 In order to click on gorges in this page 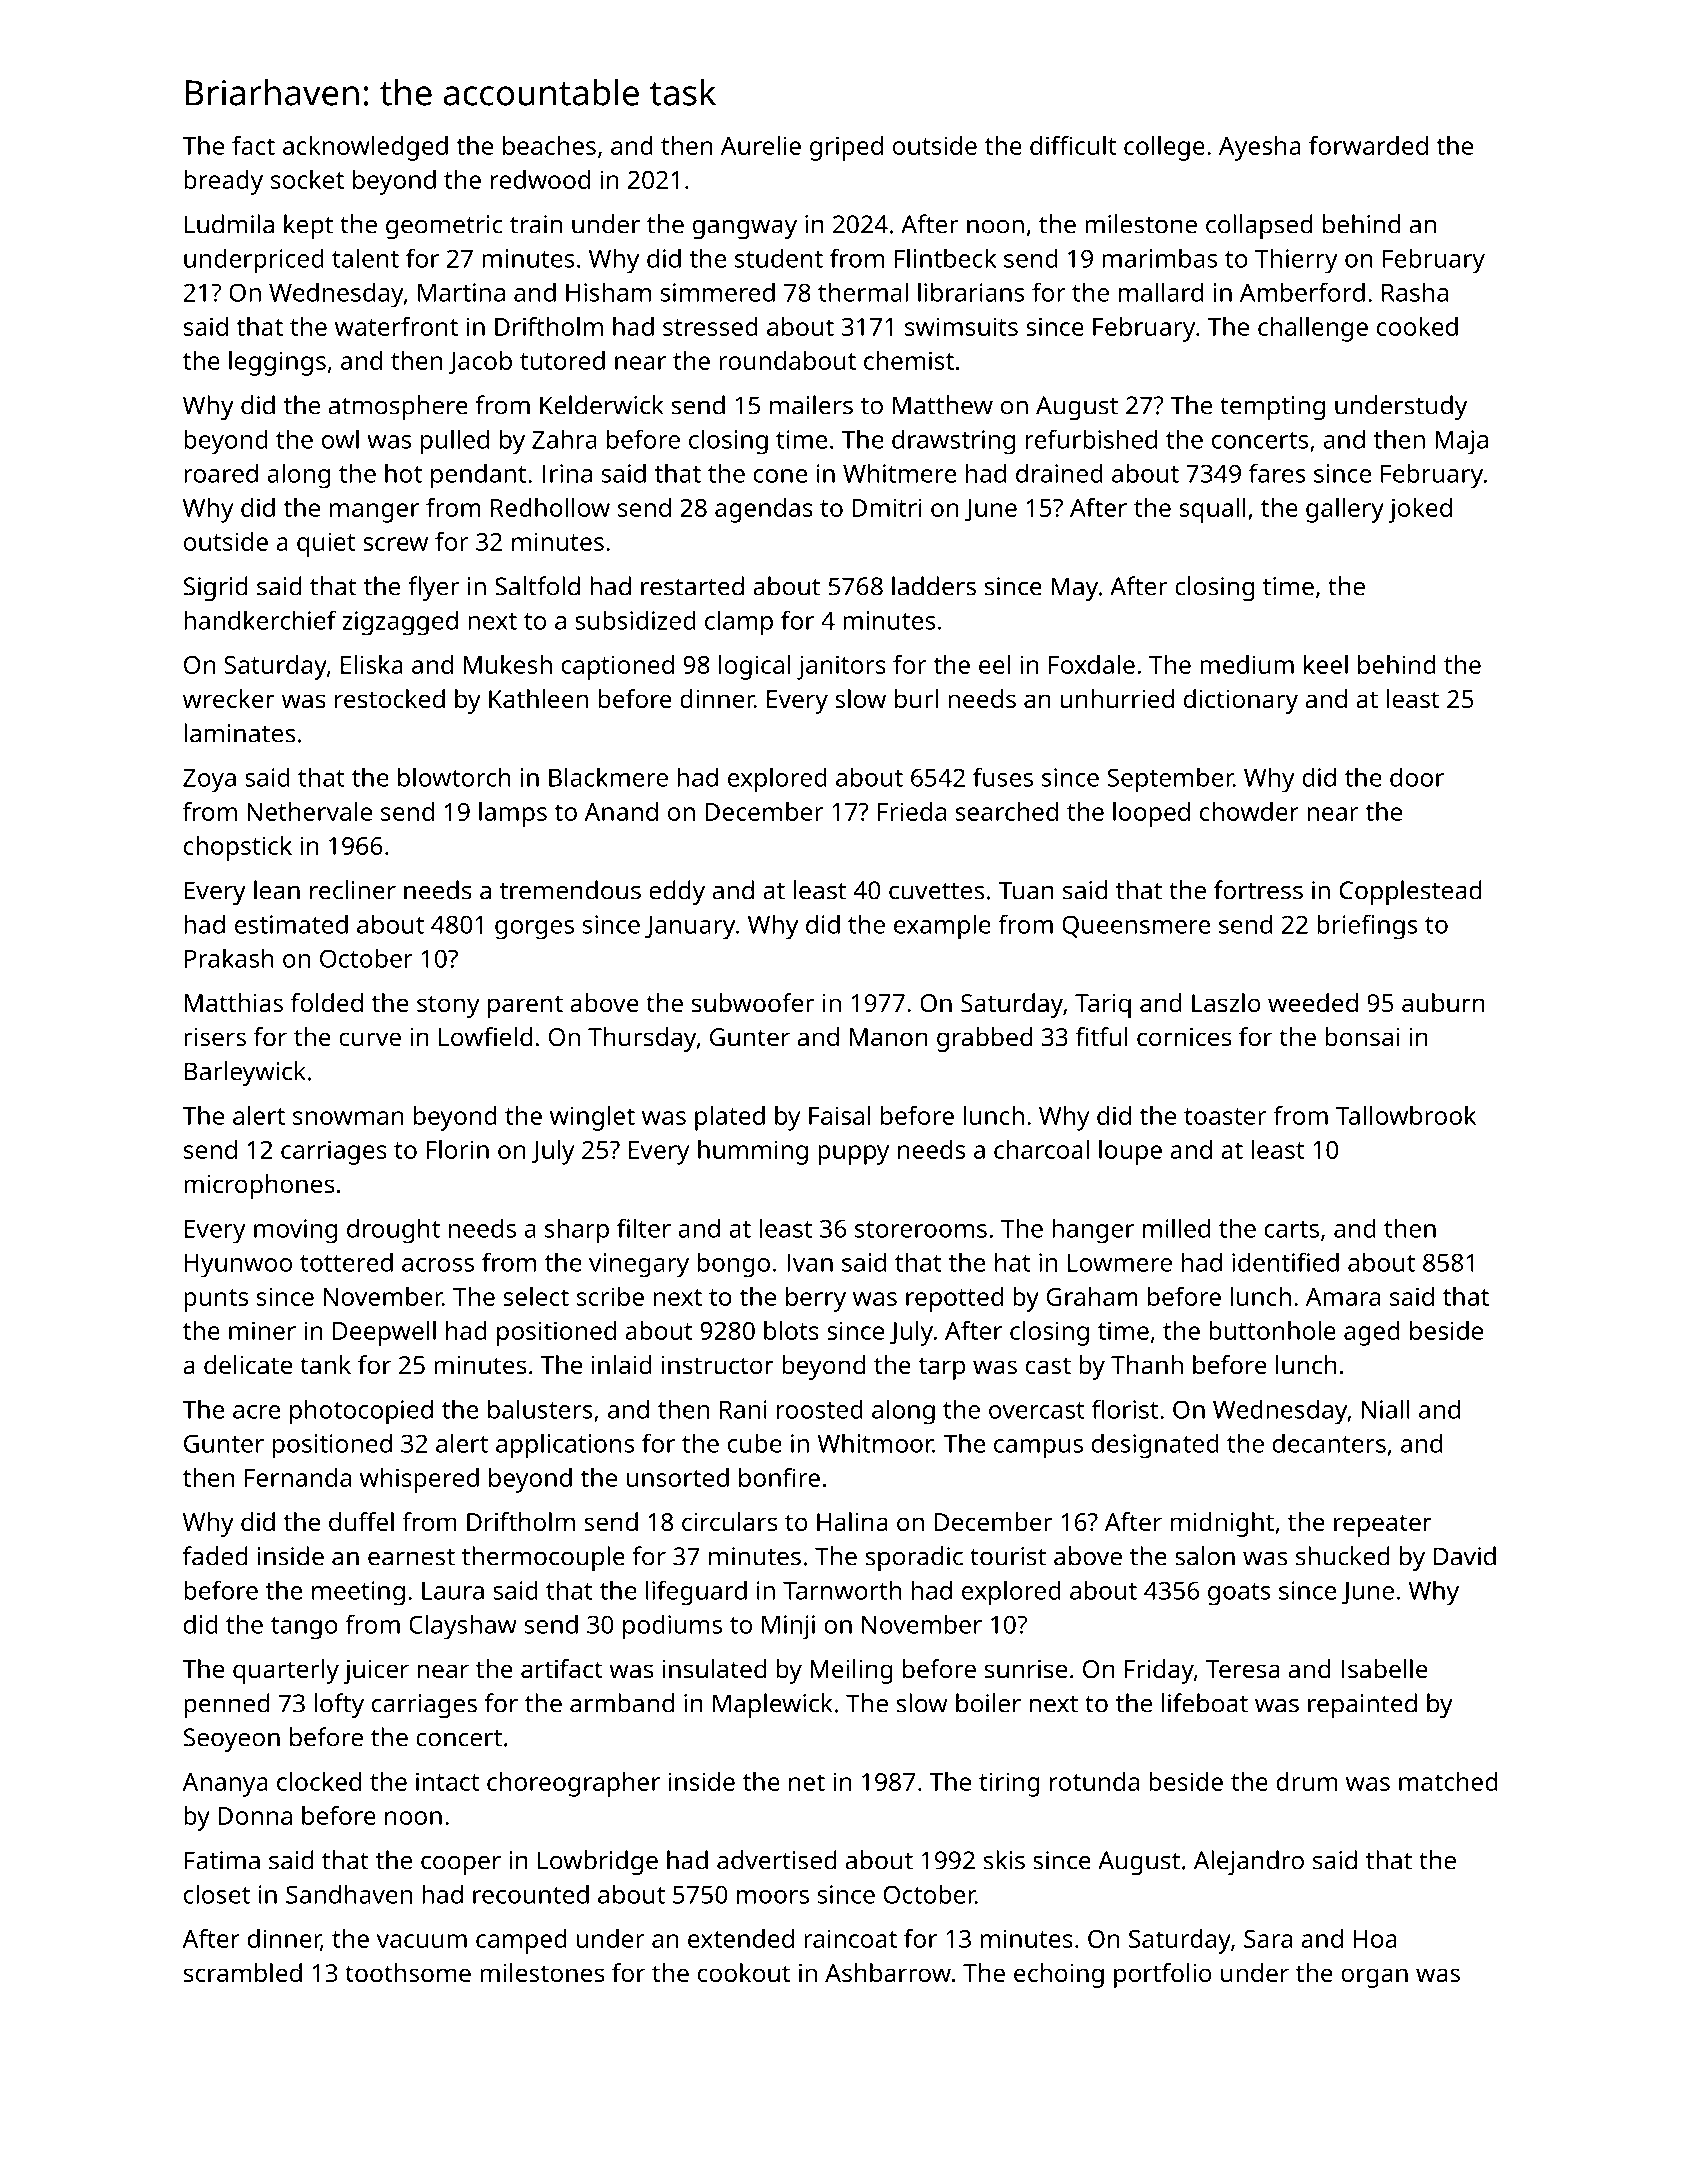, I will do `click(534, 930)`.
